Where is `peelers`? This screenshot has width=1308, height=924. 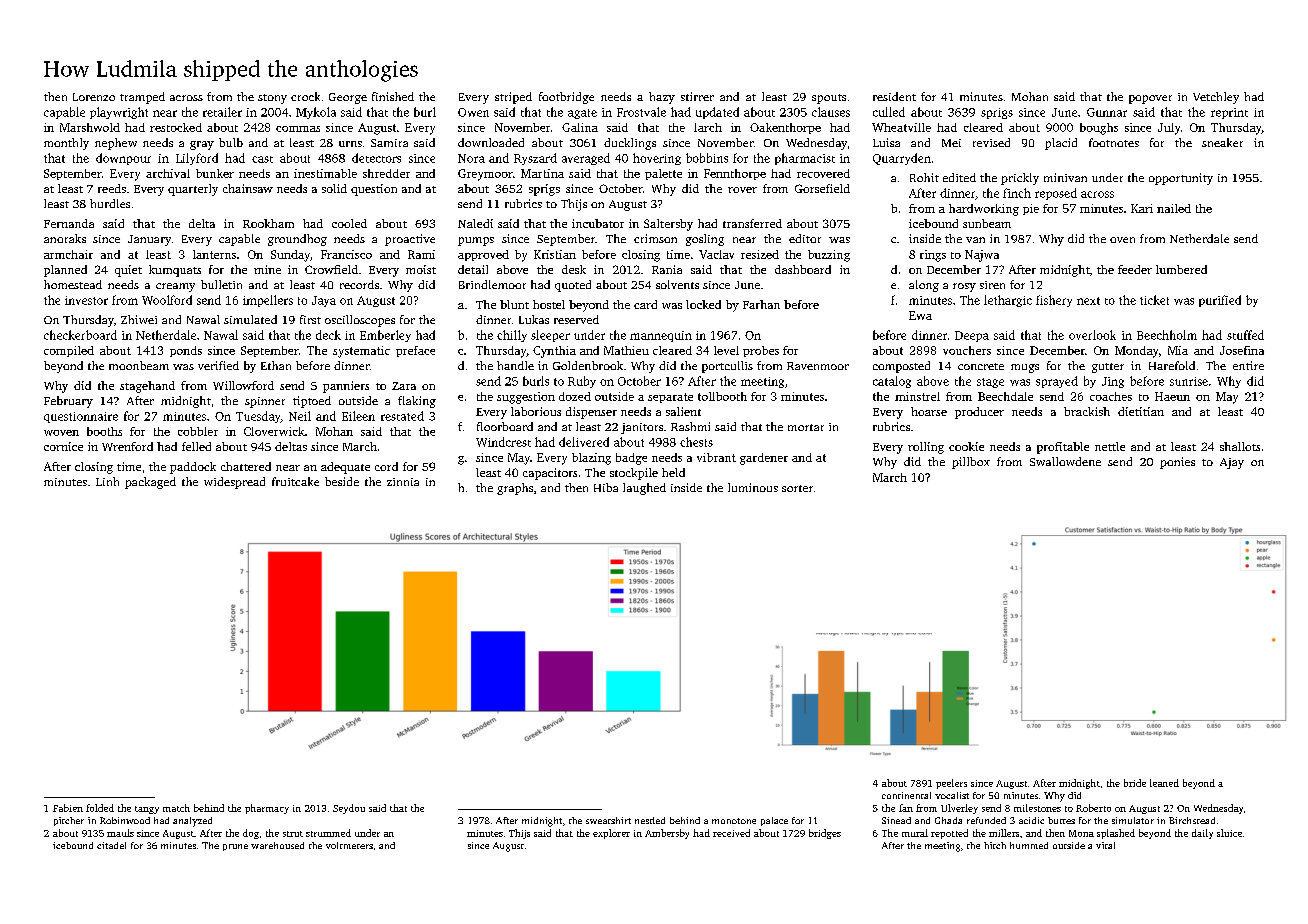
peelers is located at coordinates (951, 784).
